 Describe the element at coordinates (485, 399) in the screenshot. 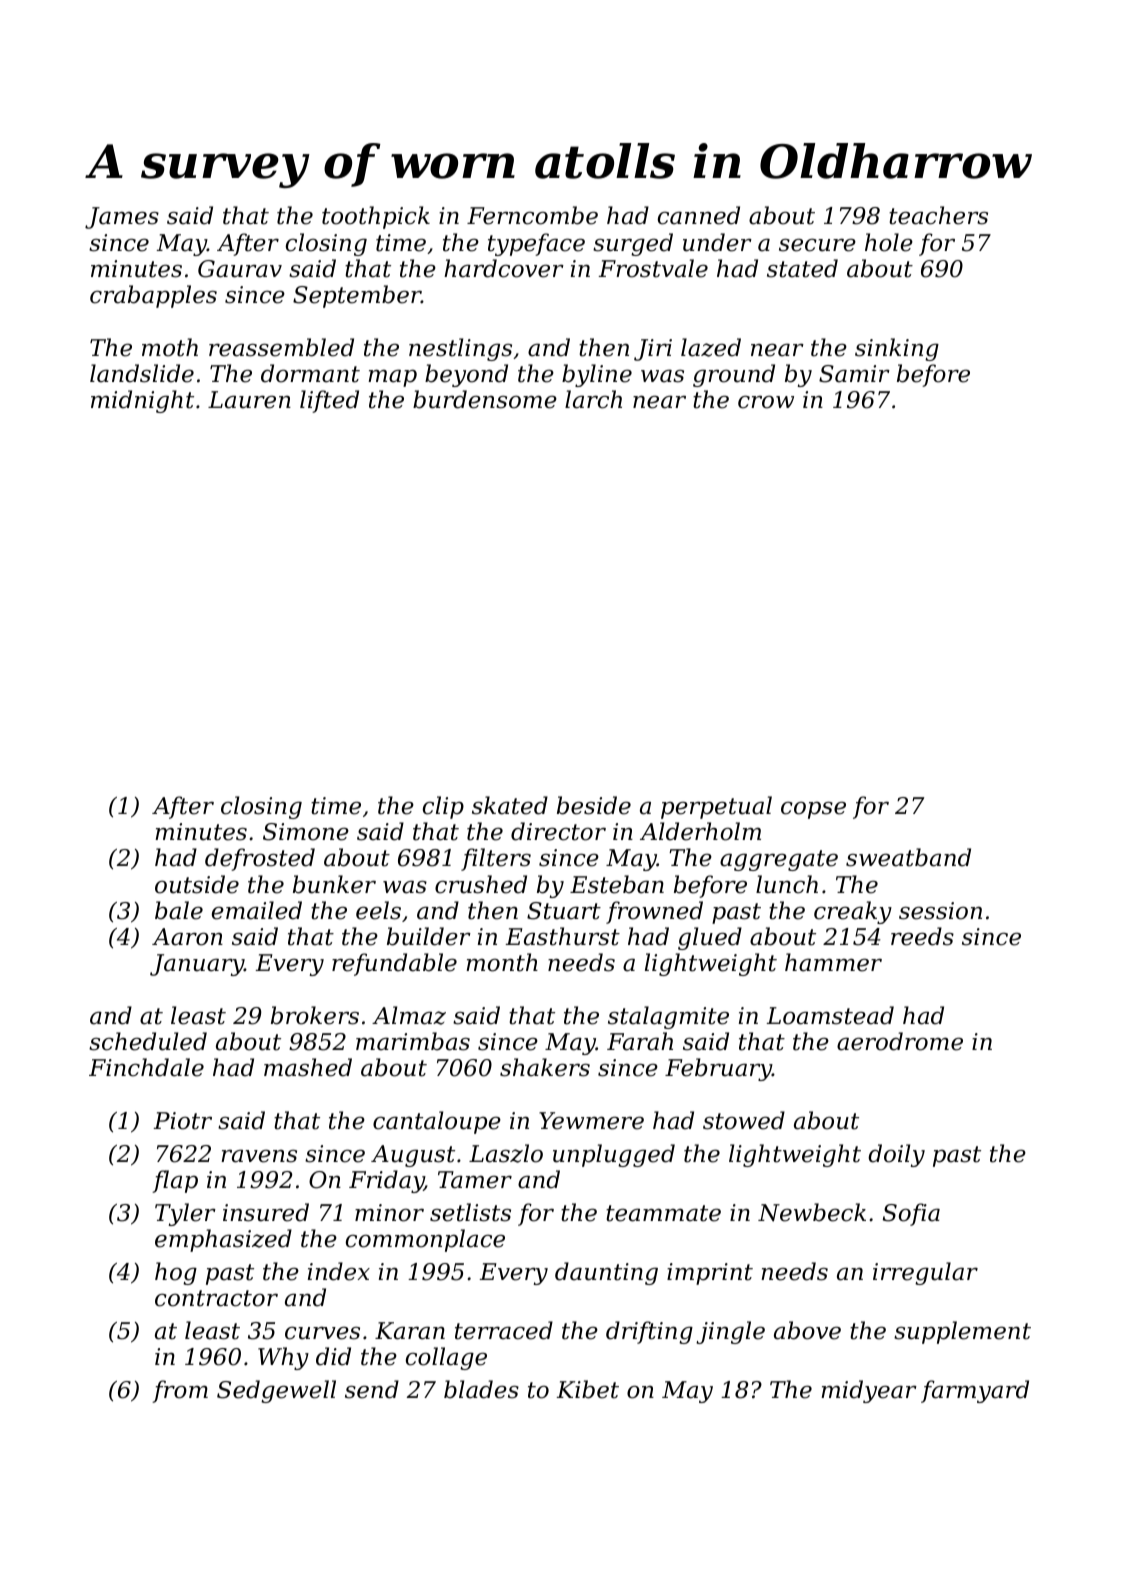

I see `burdensome` at that location.
